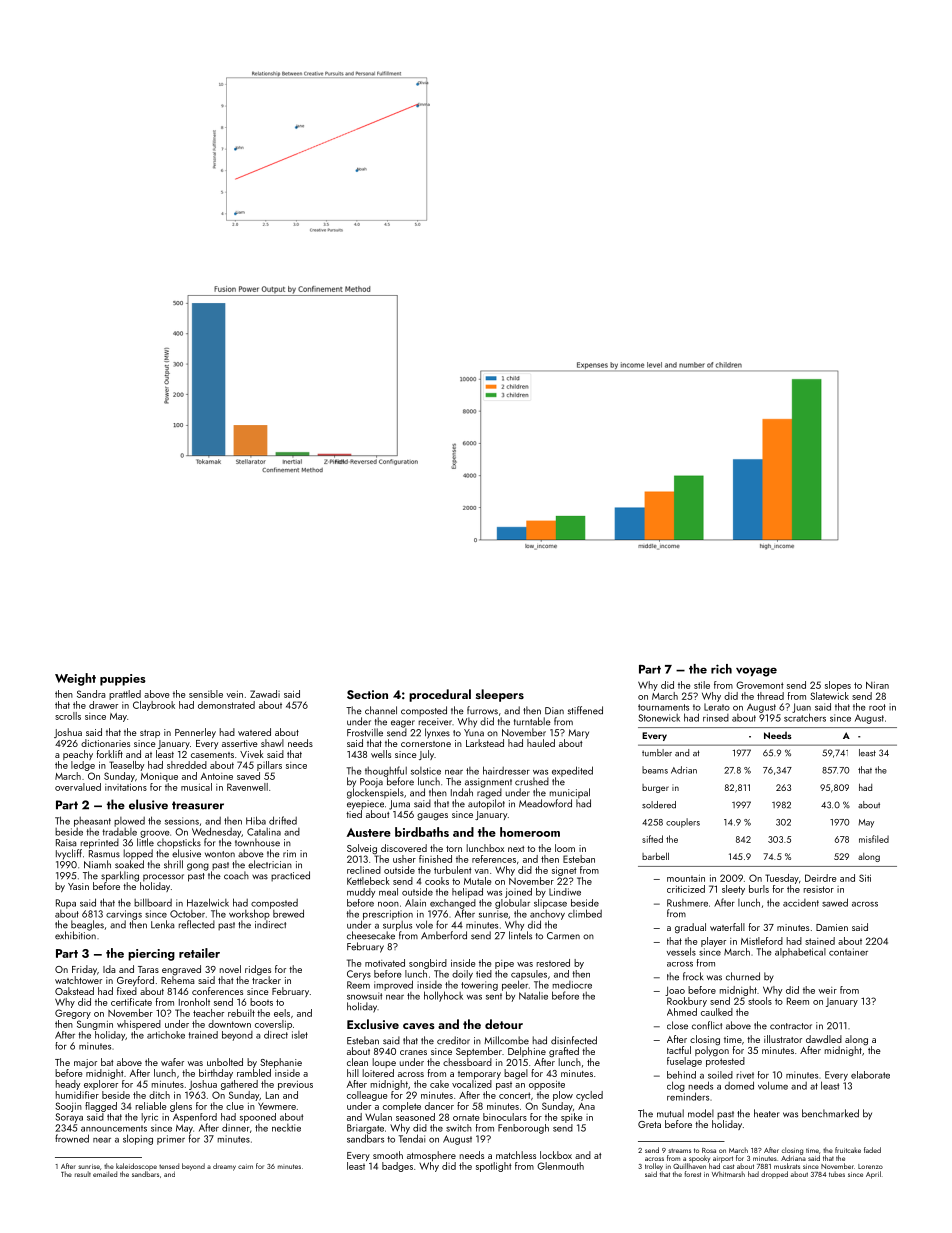  Describe the element at coordinates (85, 1063) in the document. I see `major` at that location.
